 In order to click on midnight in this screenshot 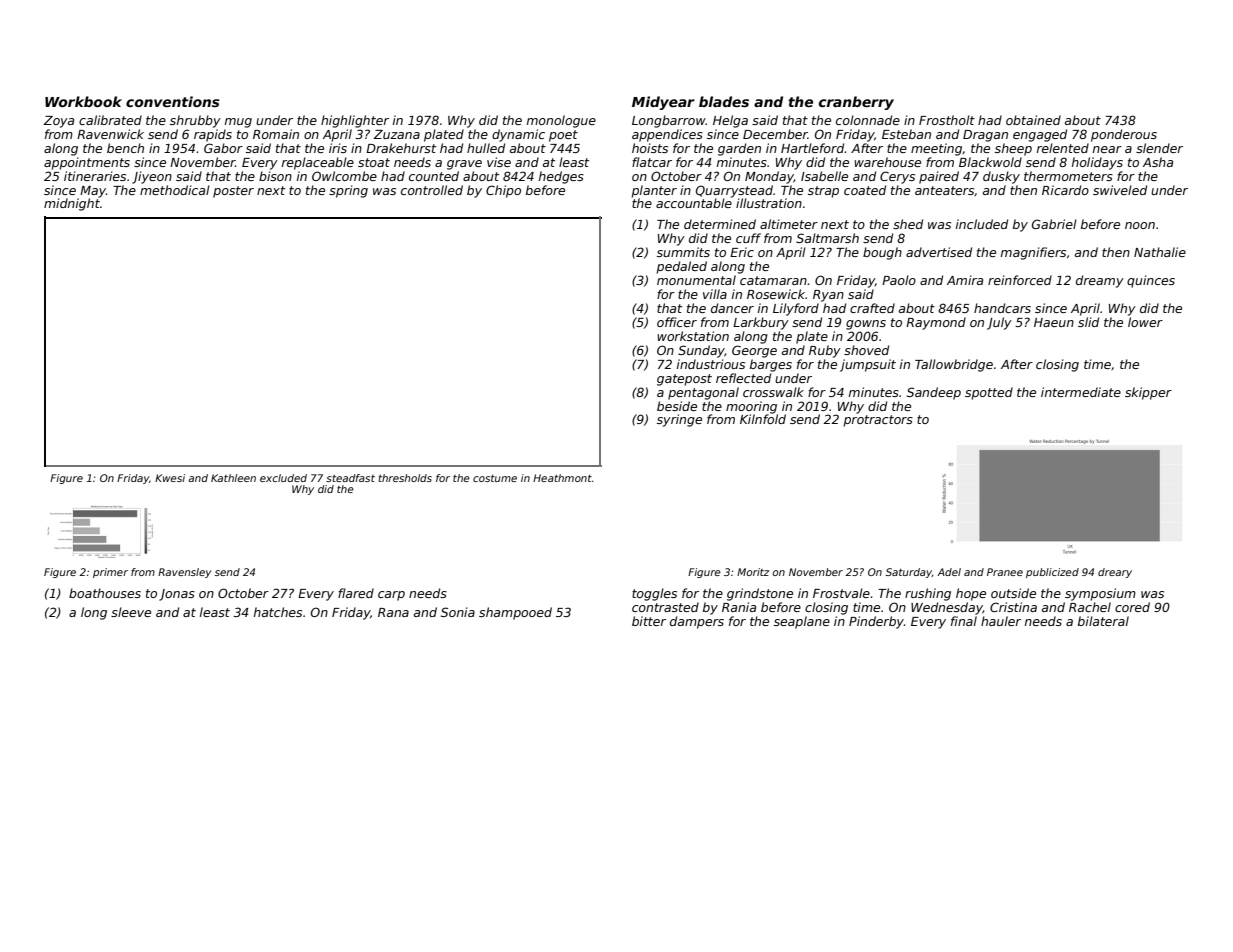, I will do `click(72, 204)`.
